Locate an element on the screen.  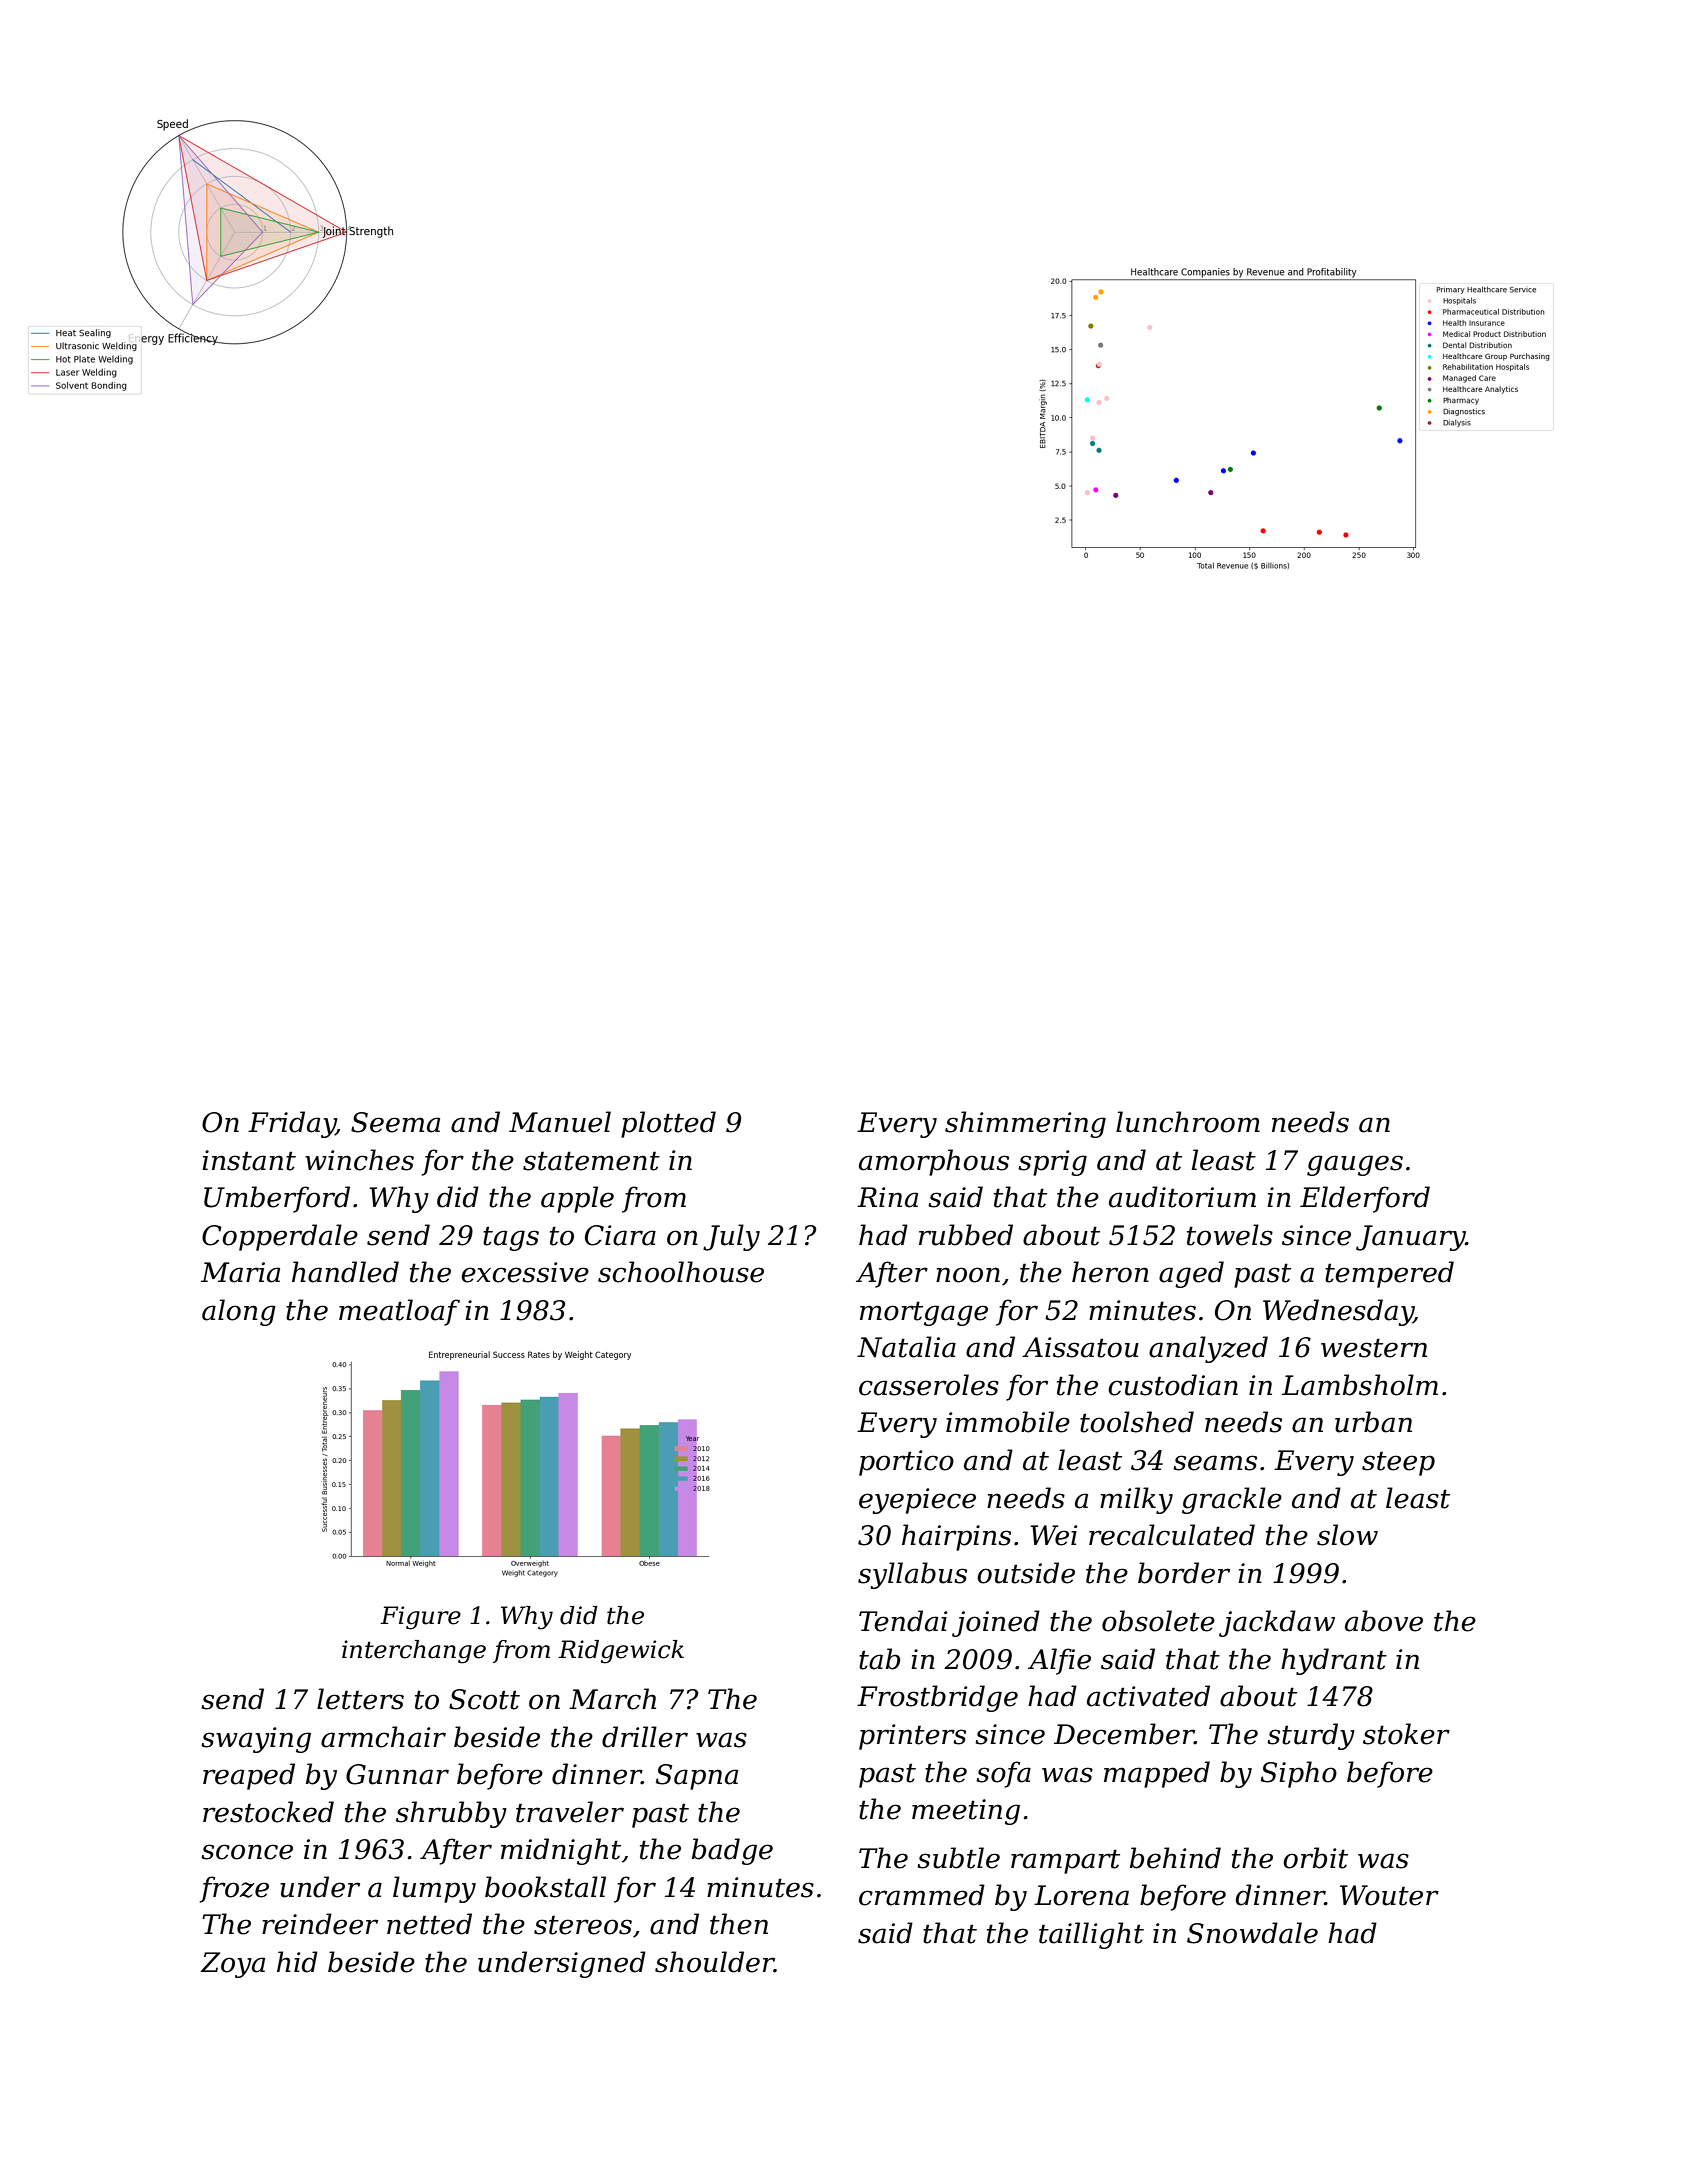
above is located at coordinates (1384, 1621).
